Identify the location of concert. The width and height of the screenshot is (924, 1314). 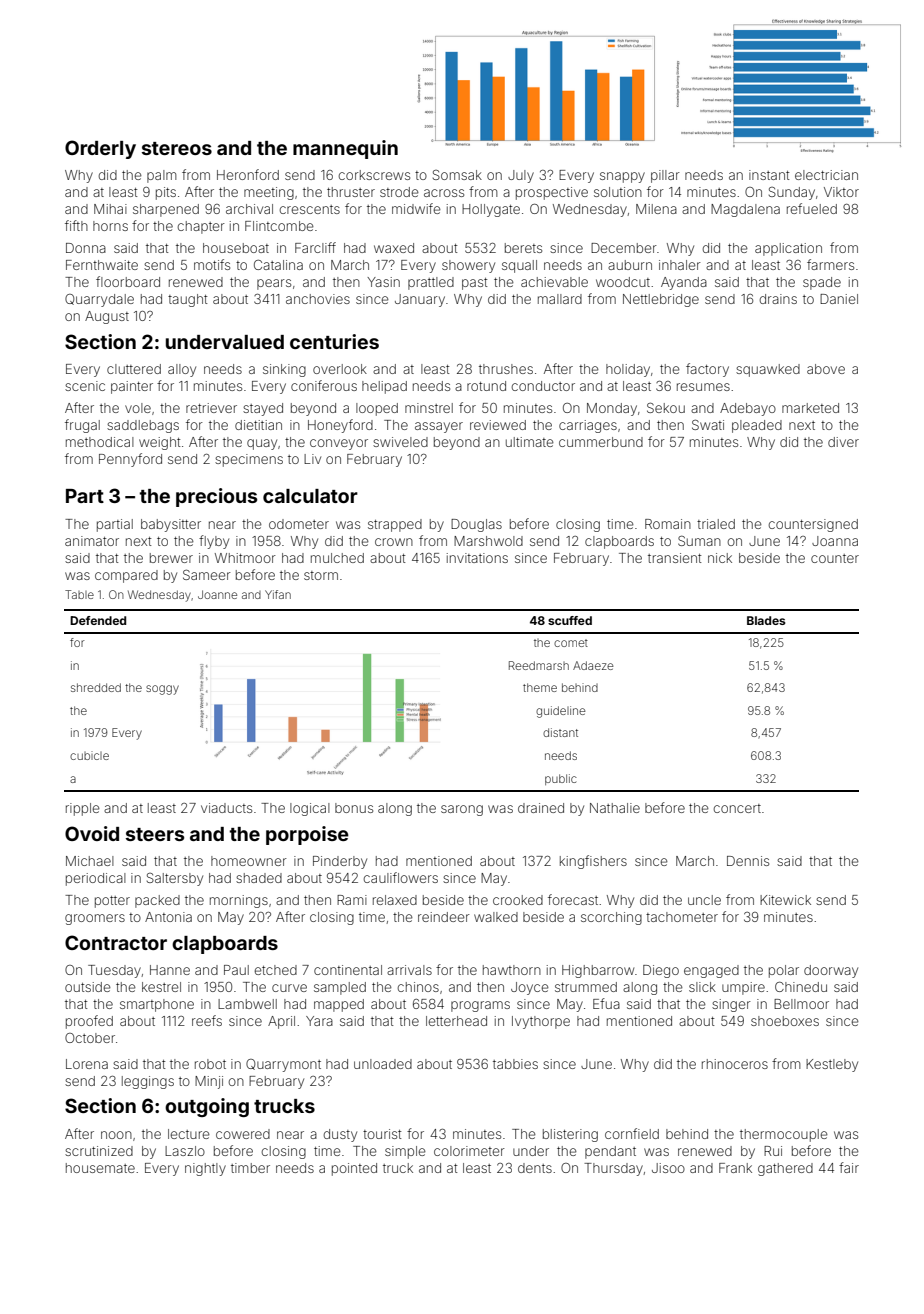
(737, 808).
